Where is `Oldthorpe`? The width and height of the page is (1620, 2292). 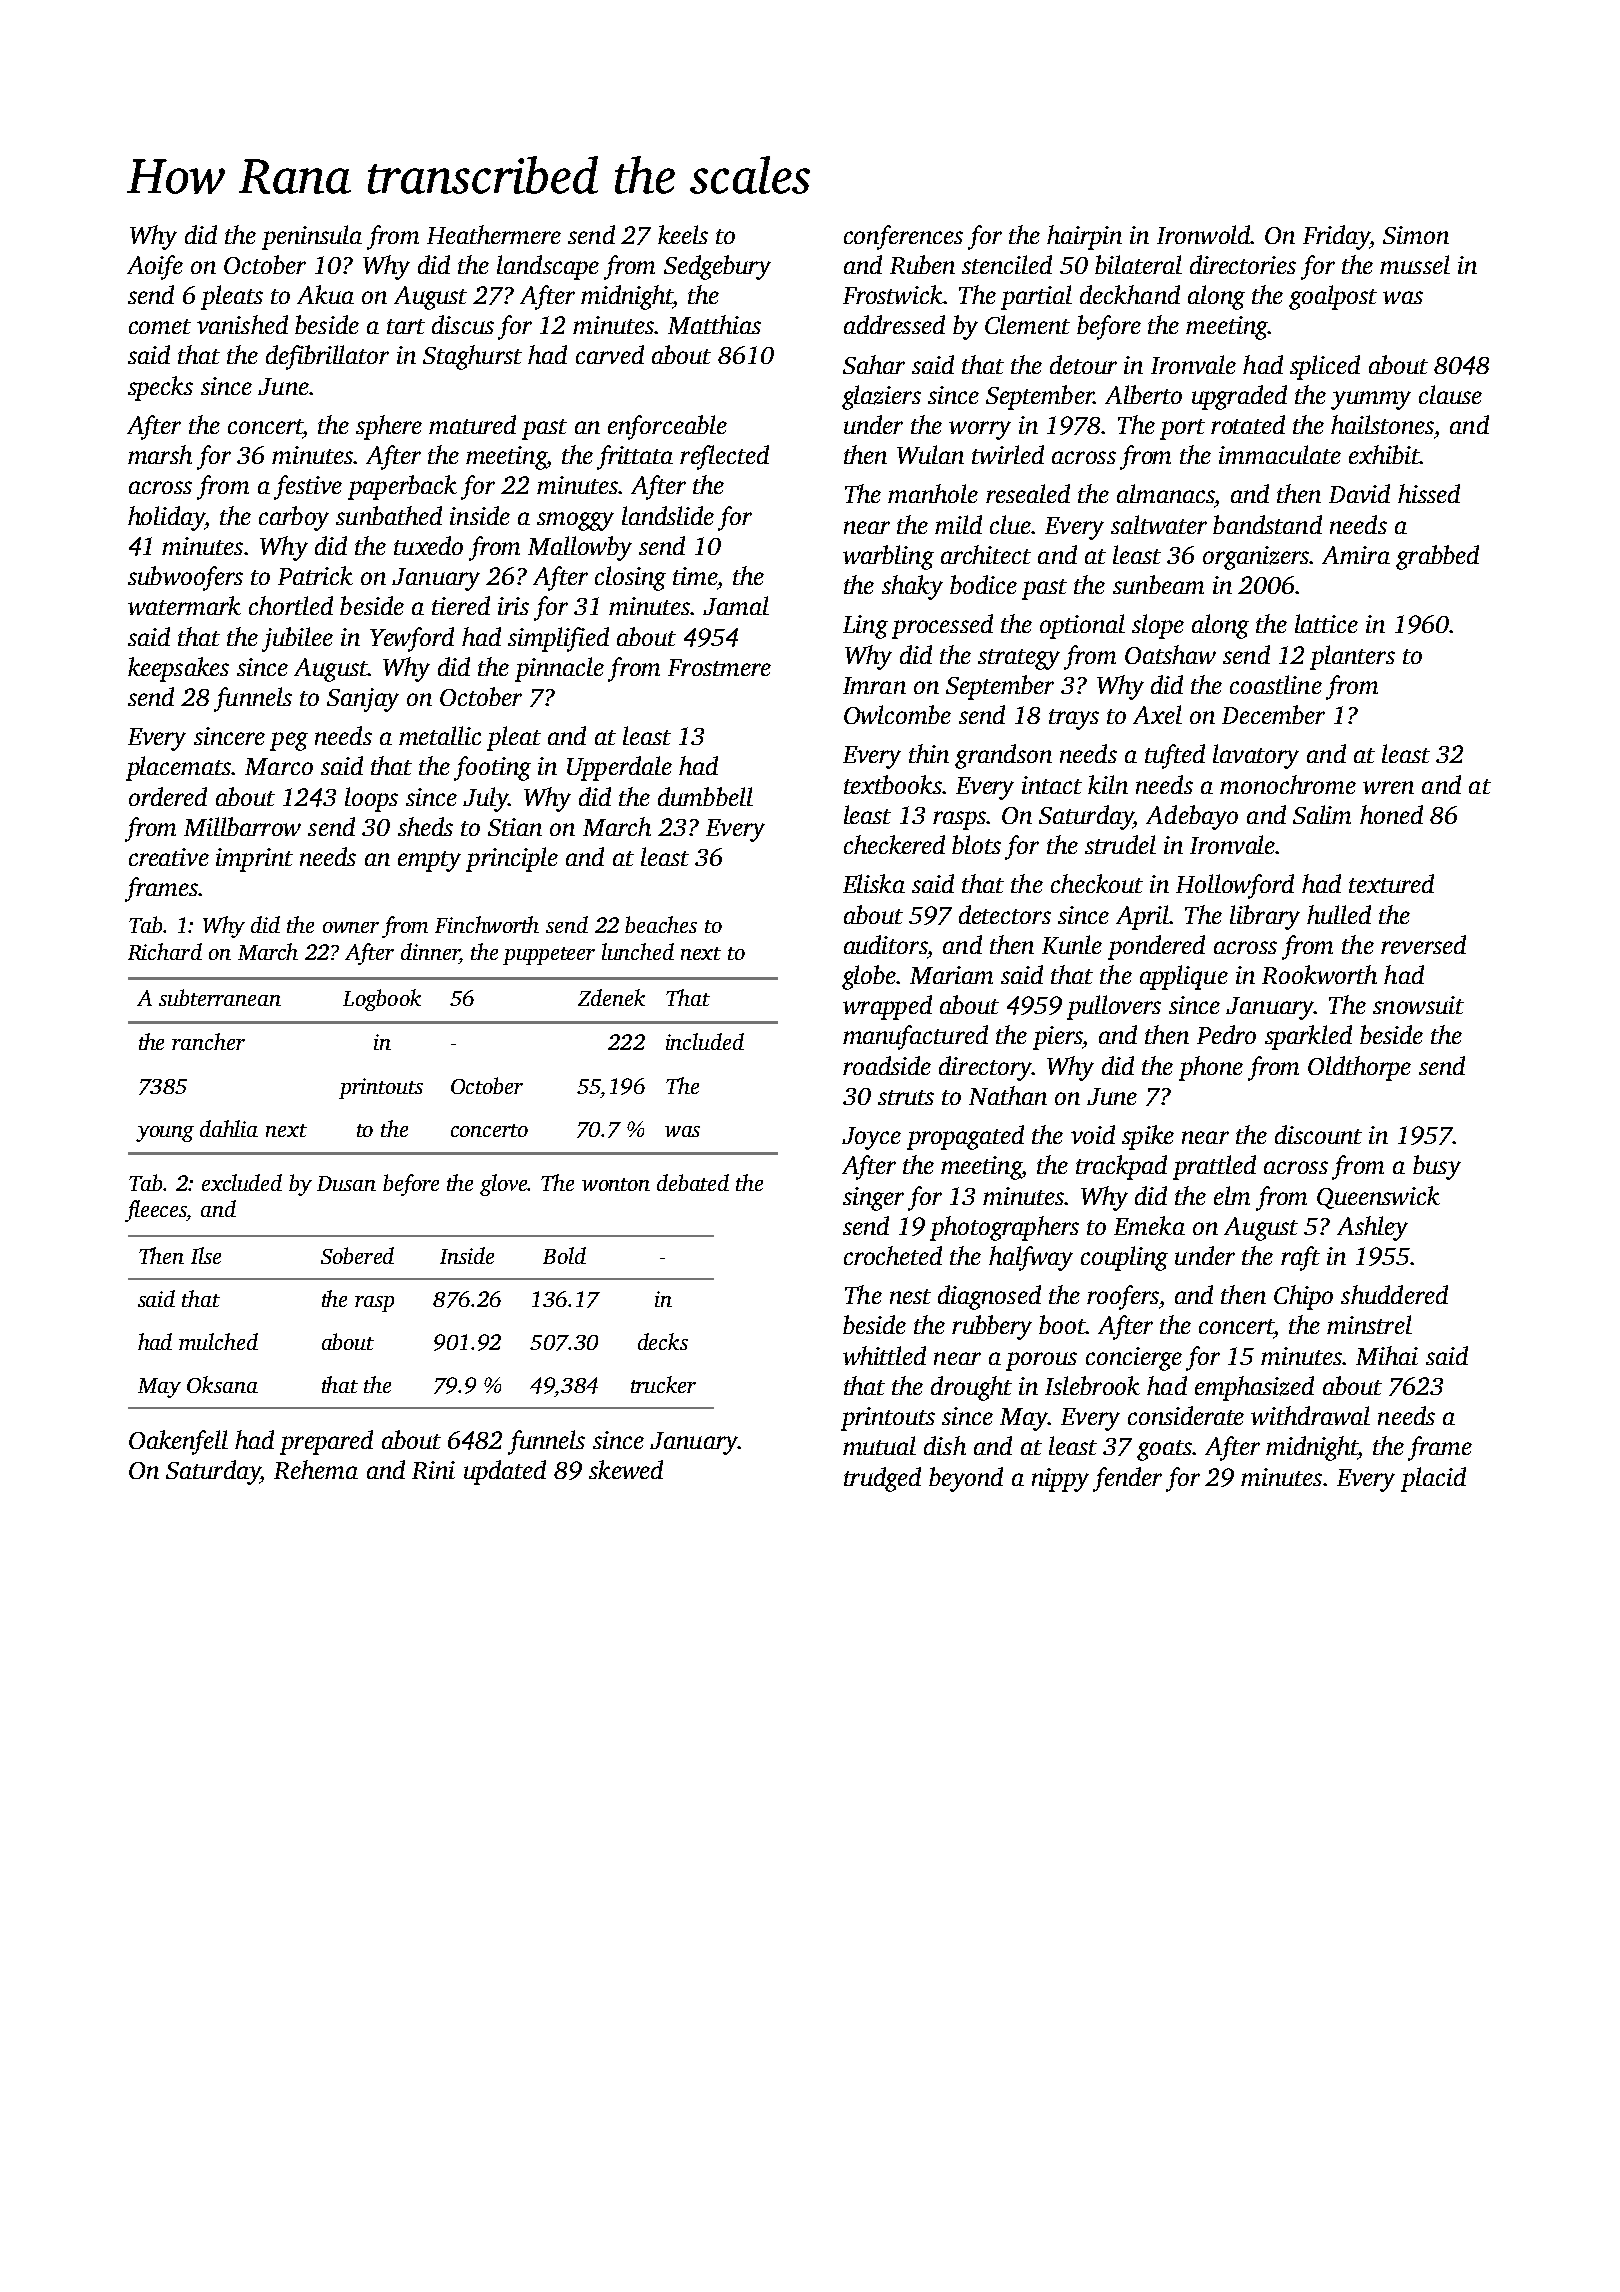 Oldthorpe is located at coordinates (1359, 1068).
